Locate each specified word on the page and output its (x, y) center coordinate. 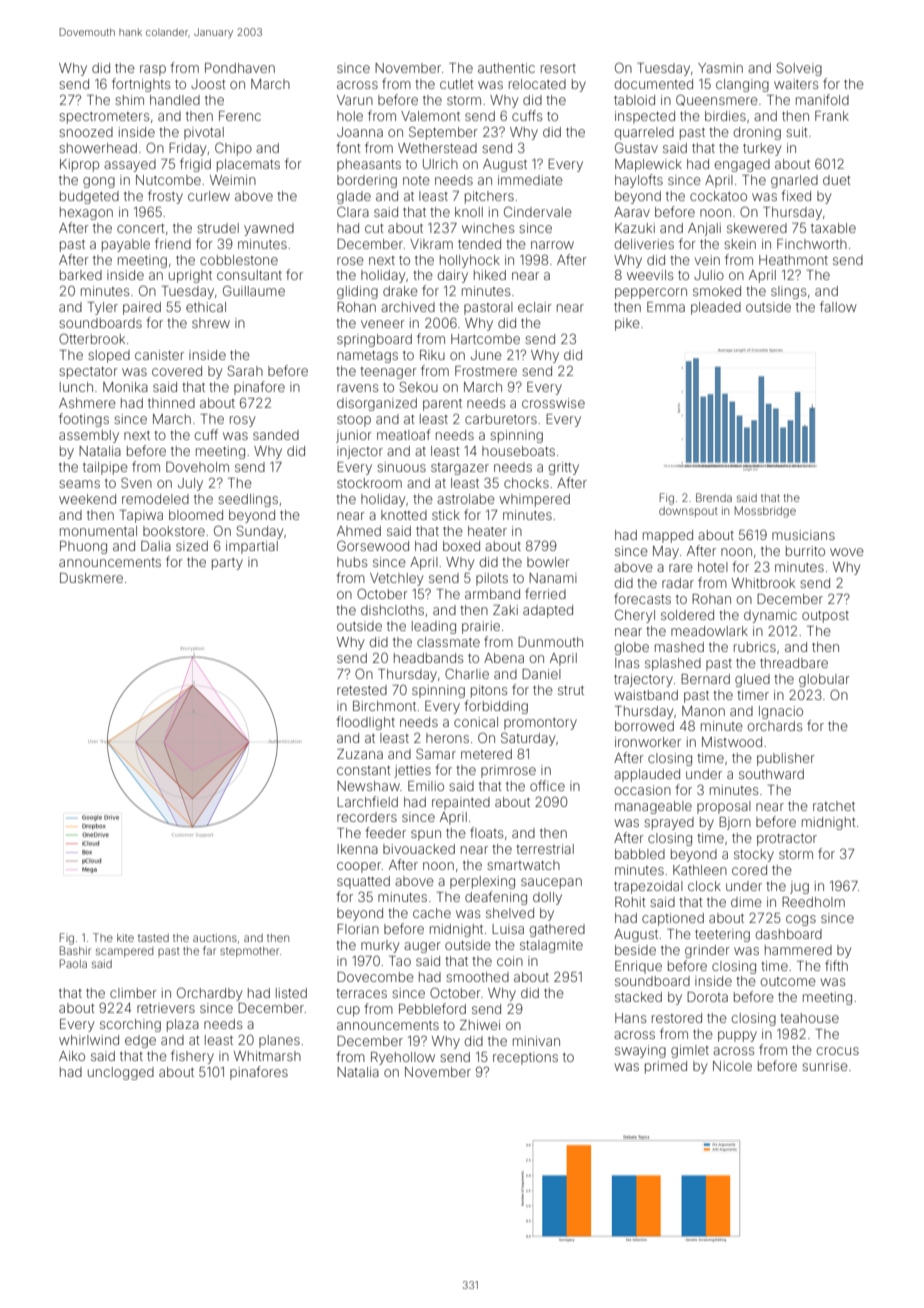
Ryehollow (403, 1058)
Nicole (732, 1066)
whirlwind (89, 1040)
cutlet (457, 84)
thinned (171, 403)
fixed (796, 195)
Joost (208, 84)
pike (627, 324)
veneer (383, 324)
